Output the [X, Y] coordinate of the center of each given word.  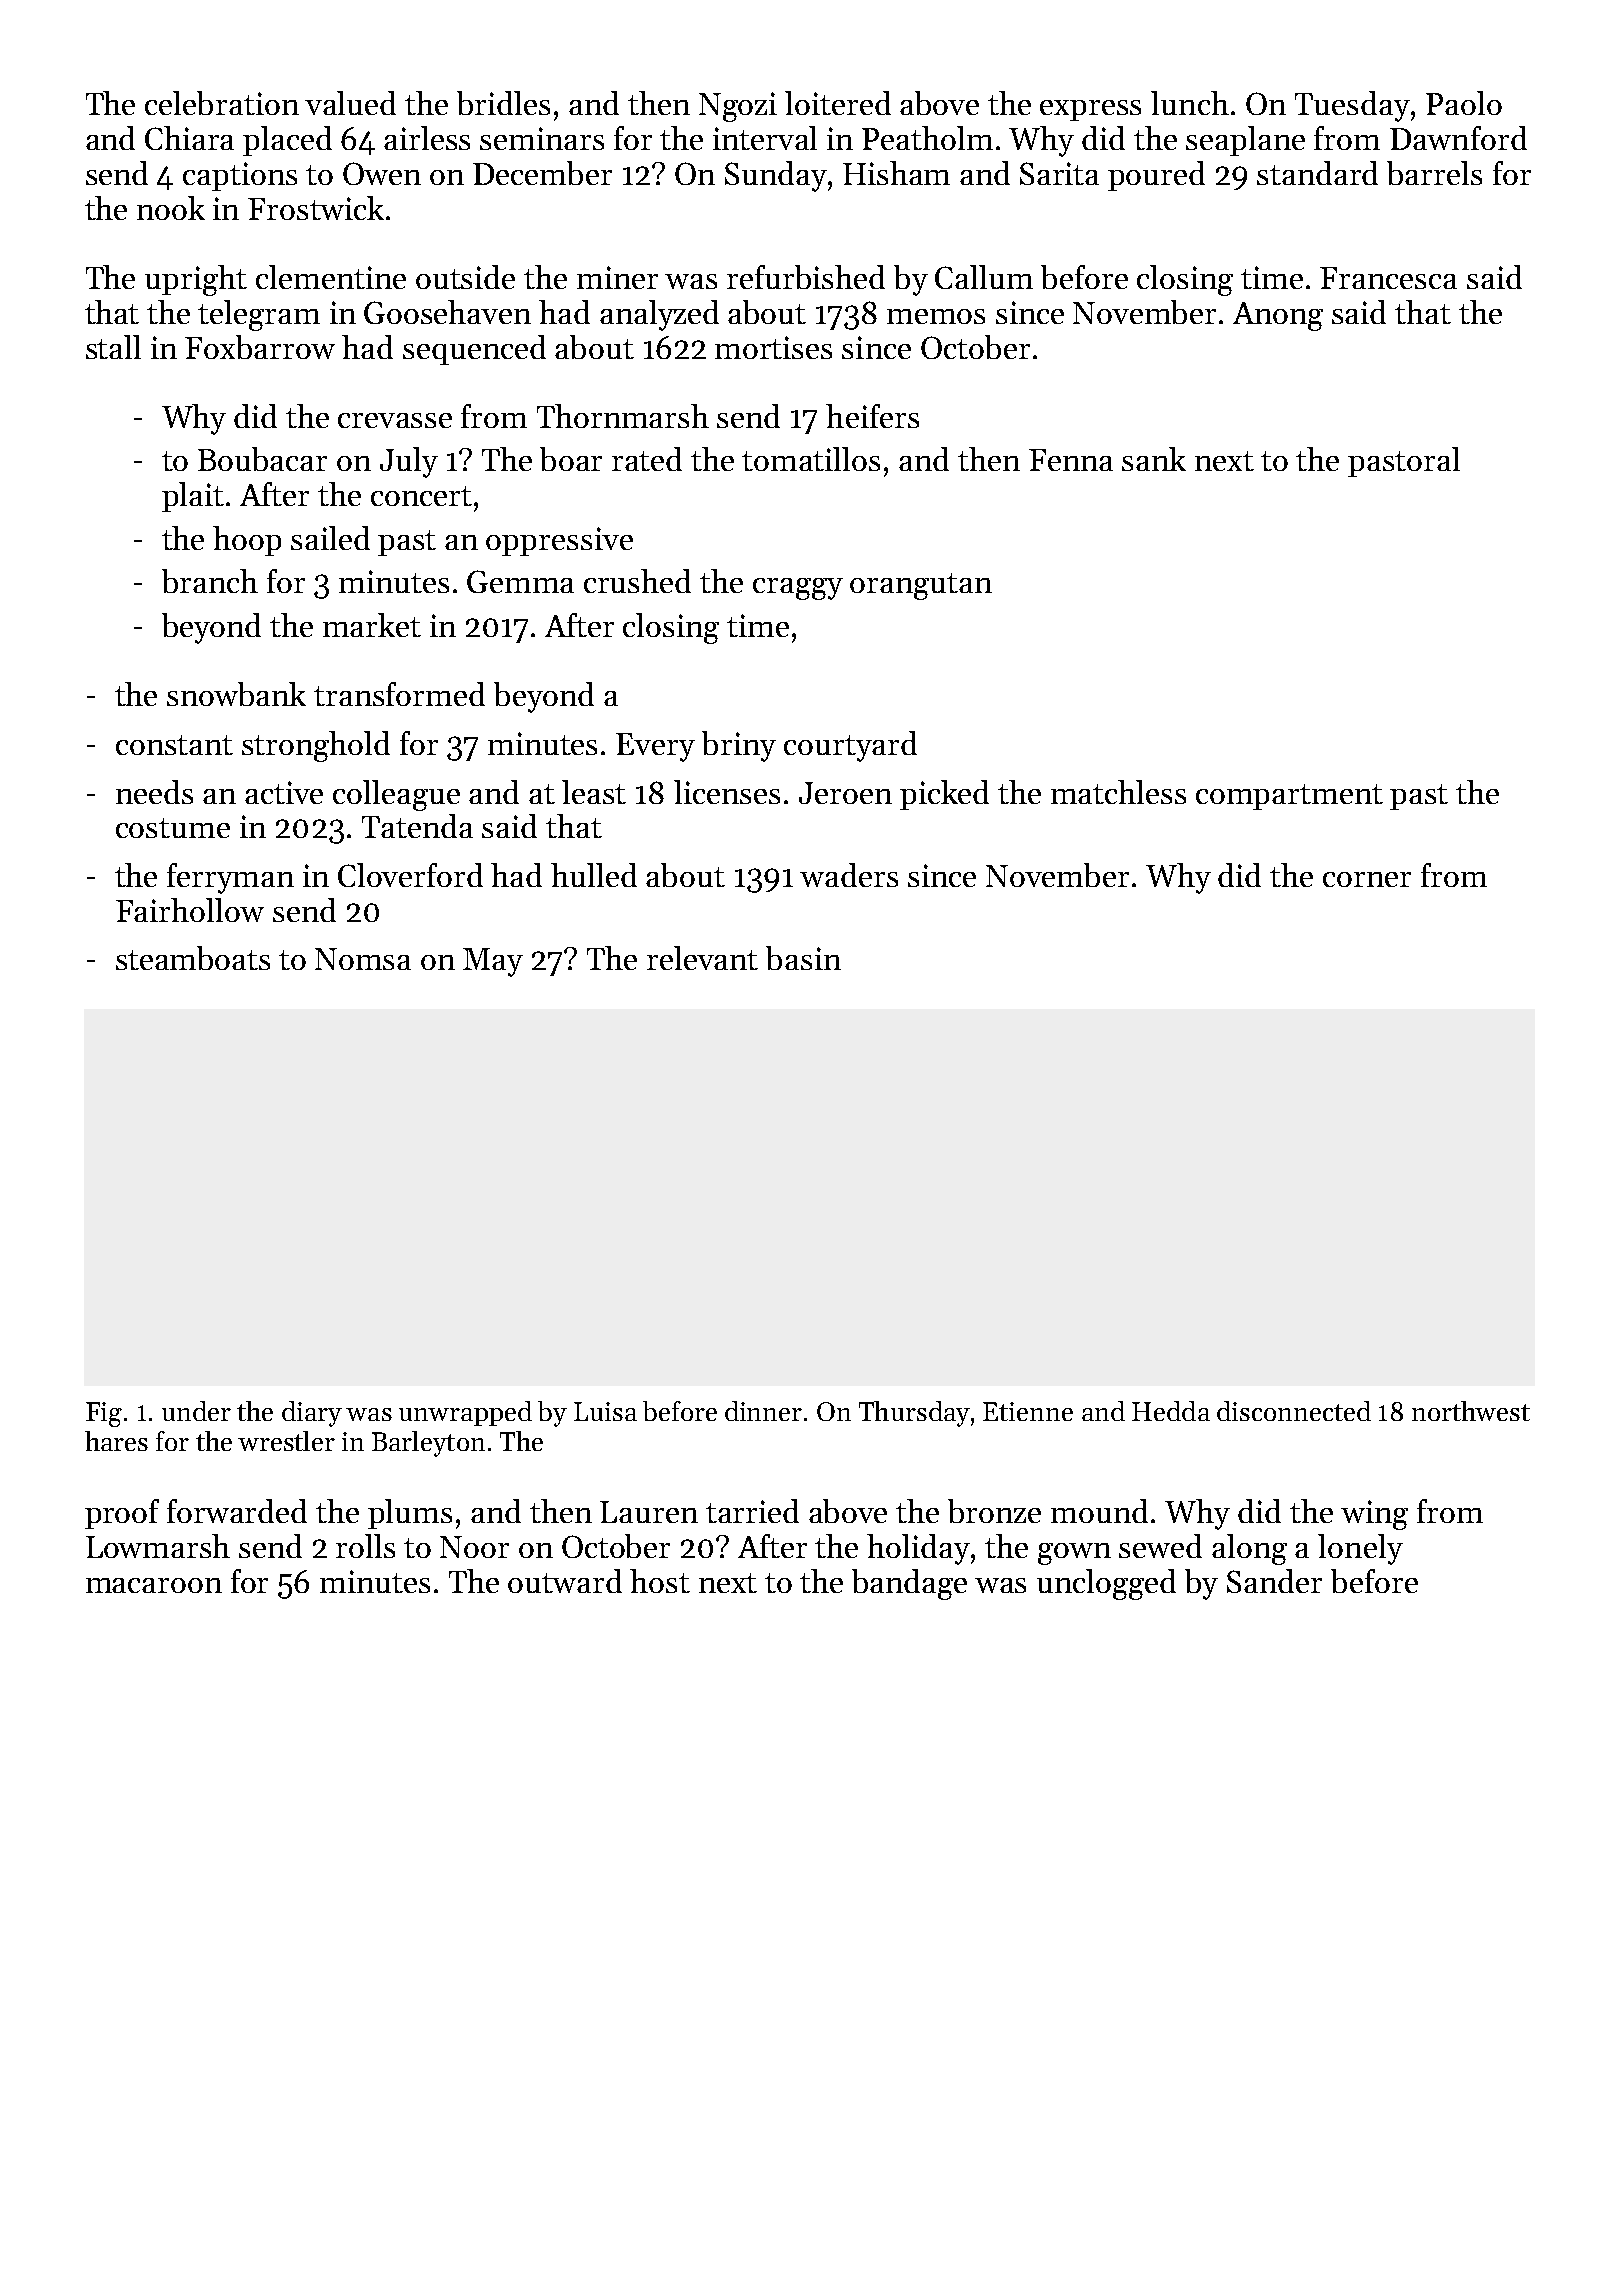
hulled [594, 875]
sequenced [474, 350]
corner [1367, 879]
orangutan [921, 586]
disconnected [1294, 1411]
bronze [994, 1511]
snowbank [236, 694]
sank [1154, 459]
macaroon [154, 1585]
